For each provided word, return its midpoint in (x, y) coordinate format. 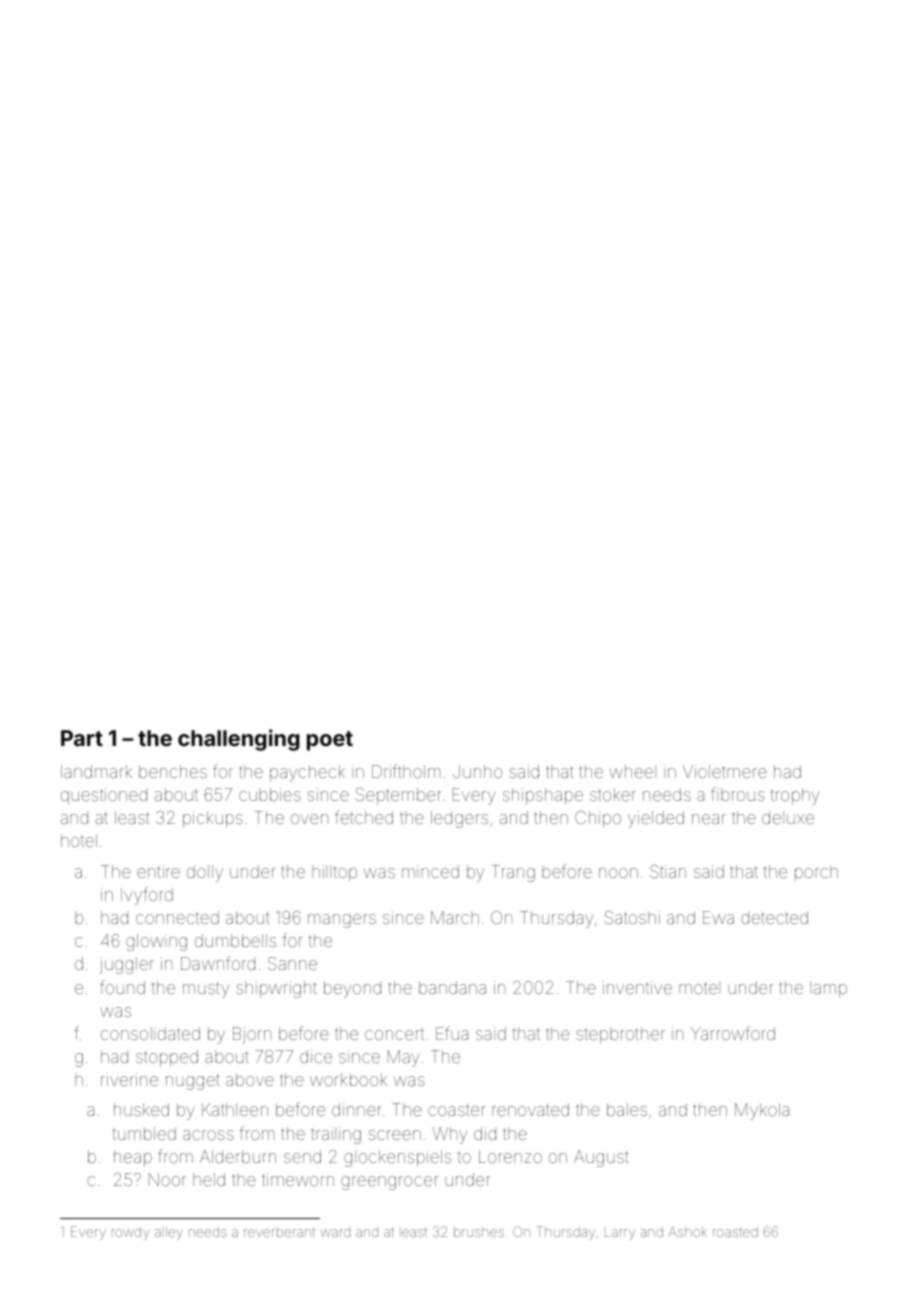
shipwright (276, 989)
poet (330, 741)
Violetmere (725, 771)
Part (82, 738)
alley (169, 1233)
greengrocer (389, 1183)
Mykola (762, 1111)
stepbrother (620, 1035)
